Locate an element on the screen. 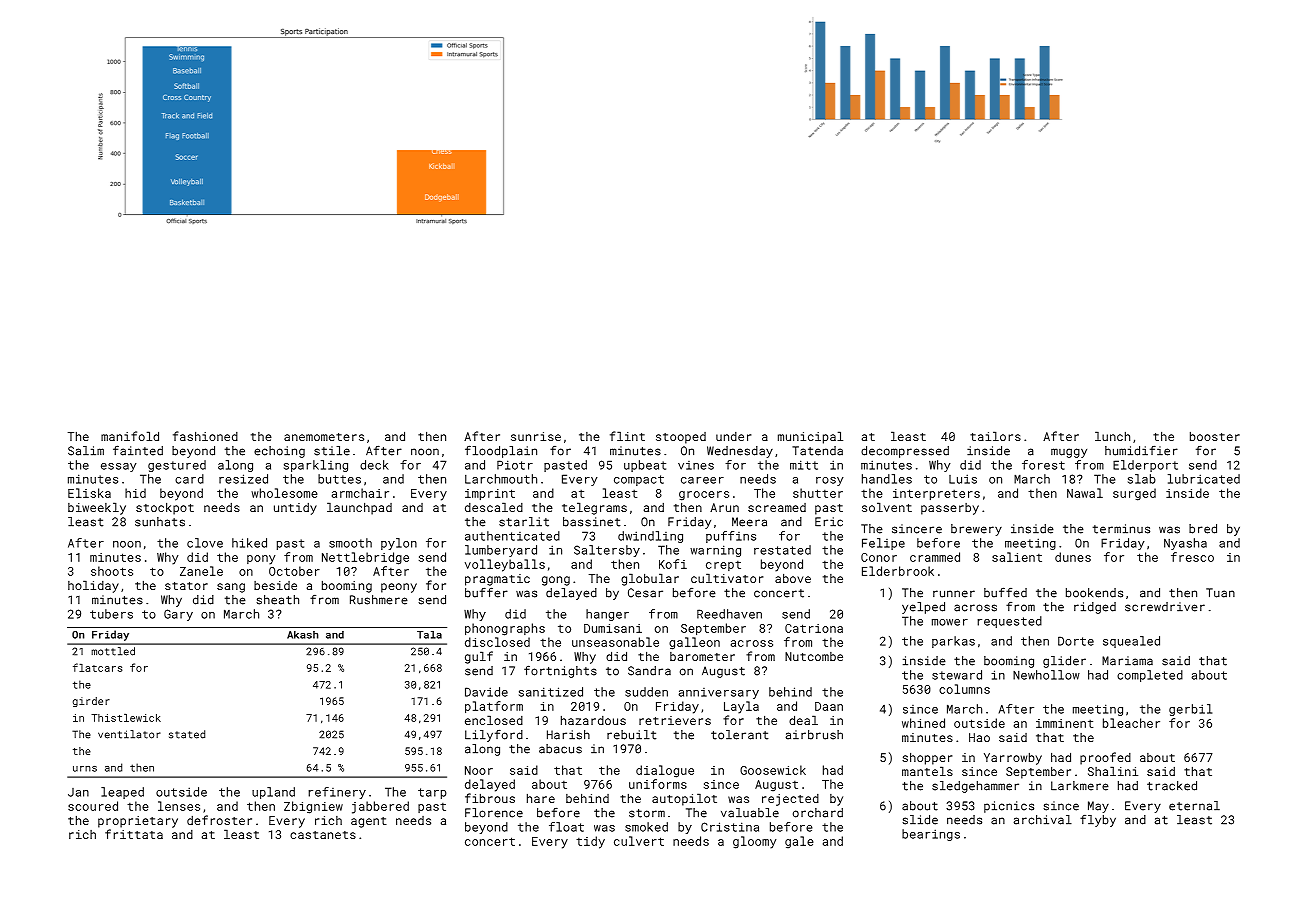 The image size is (1308, 924). shoots is located at coordinates (112, 571).
